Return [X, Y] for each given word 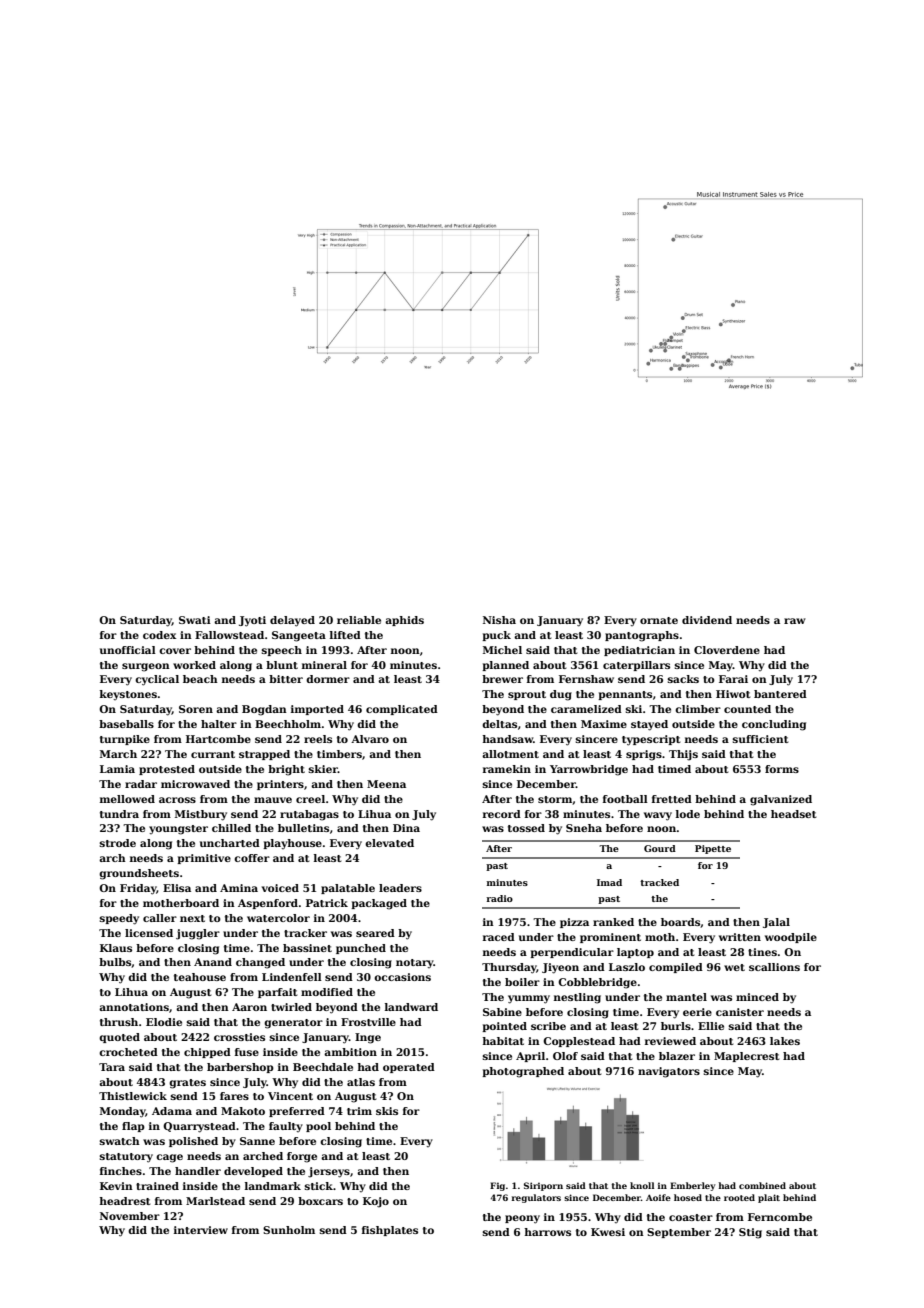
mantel [686, 997]
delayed [292, 621]
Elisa [177, 888]
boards [681, 923]
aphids [404, 621]
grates [187, 1084]
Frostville [368, 1022]
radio [499, 898]
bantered [780, 694]
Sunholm [289, 1230]
